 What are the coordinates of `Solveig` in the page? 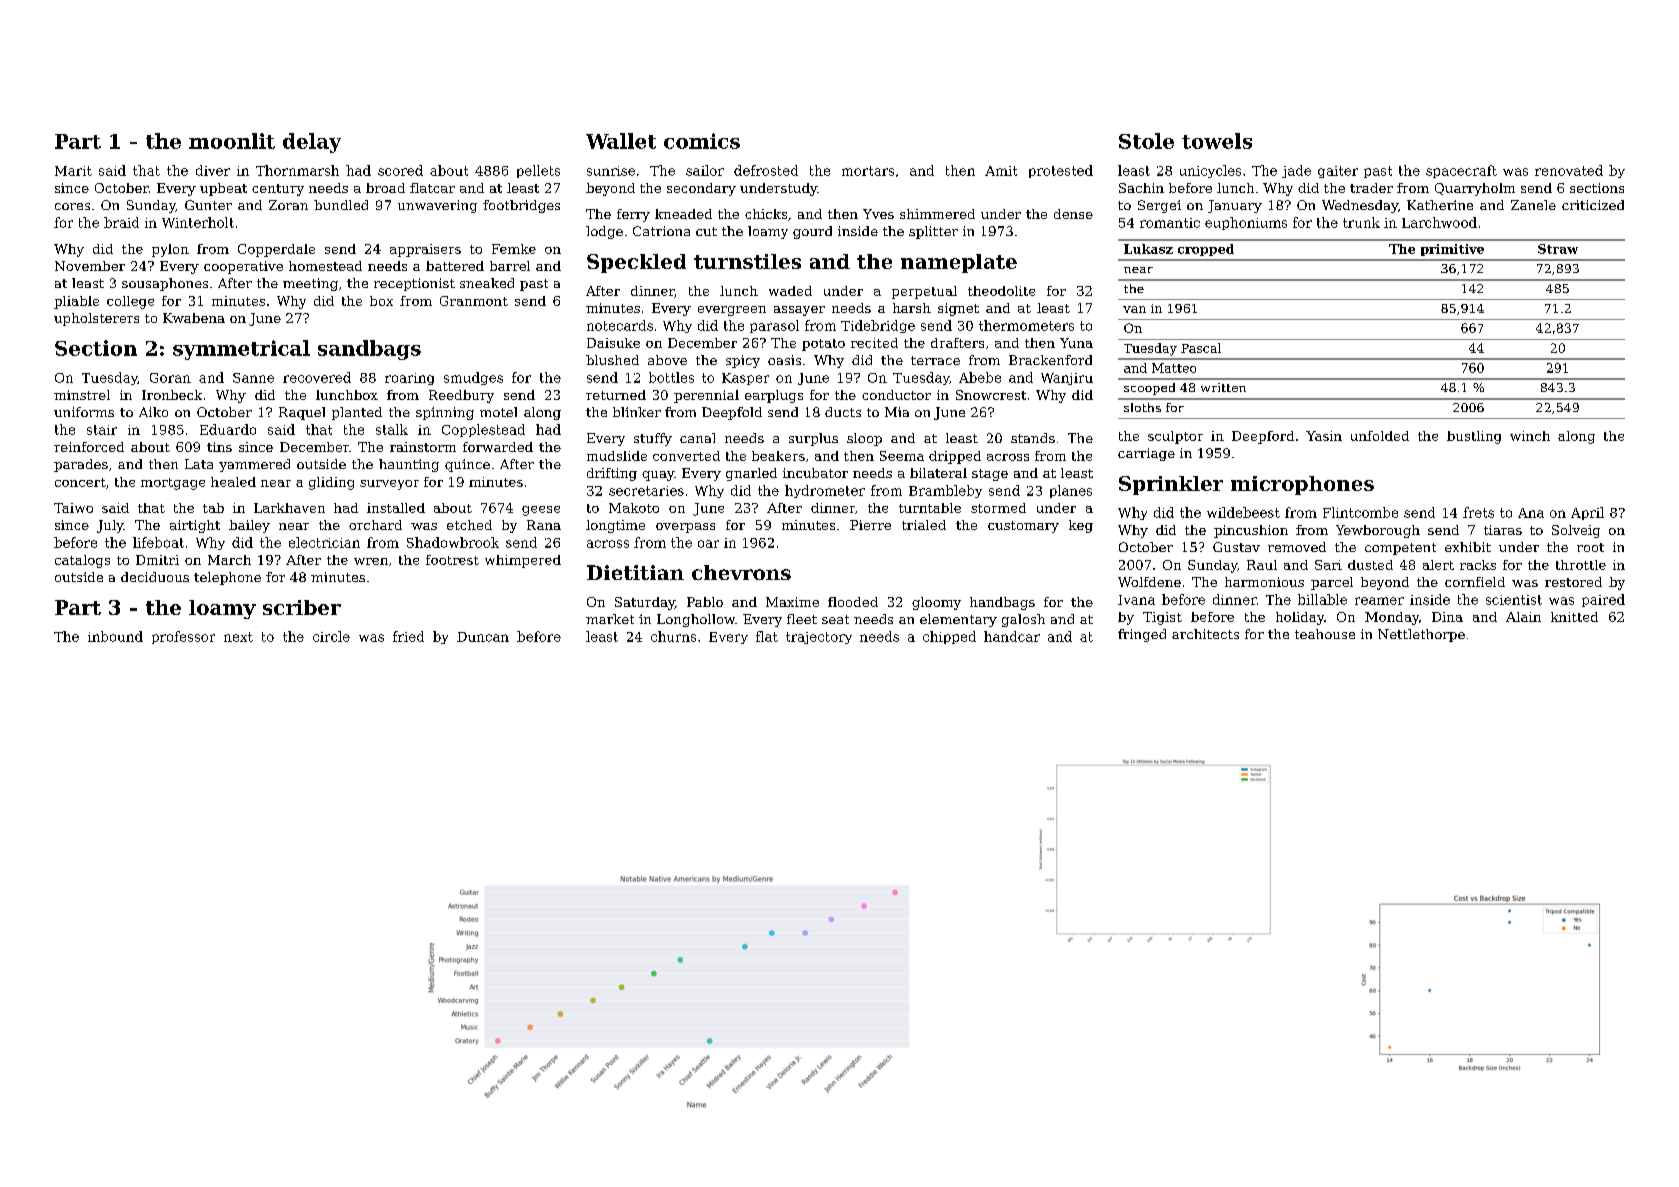 It's located at (1576, 531).
